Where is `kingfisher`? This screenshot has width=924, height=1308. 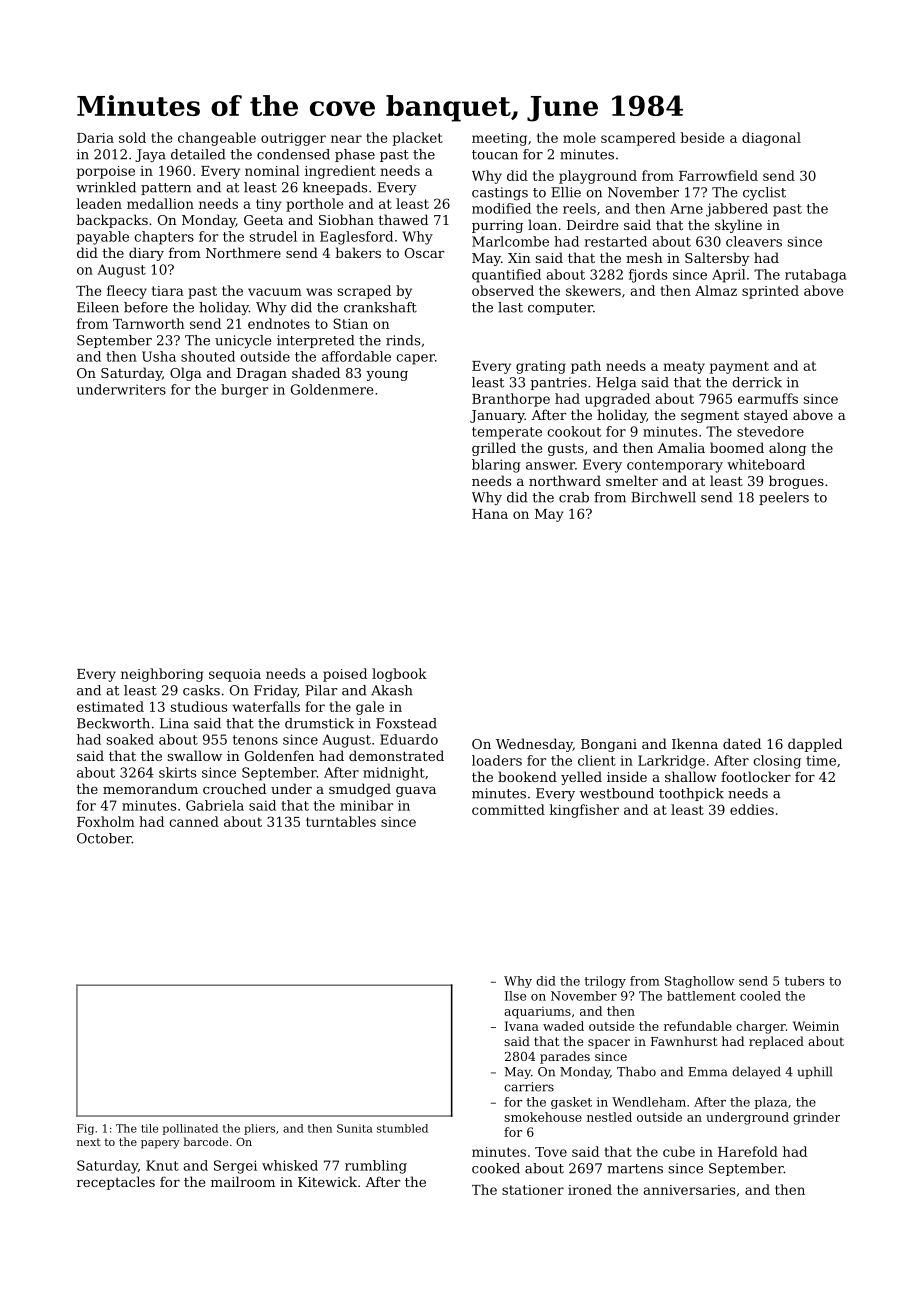
kingfisher is located at coordinates (584, 811).
